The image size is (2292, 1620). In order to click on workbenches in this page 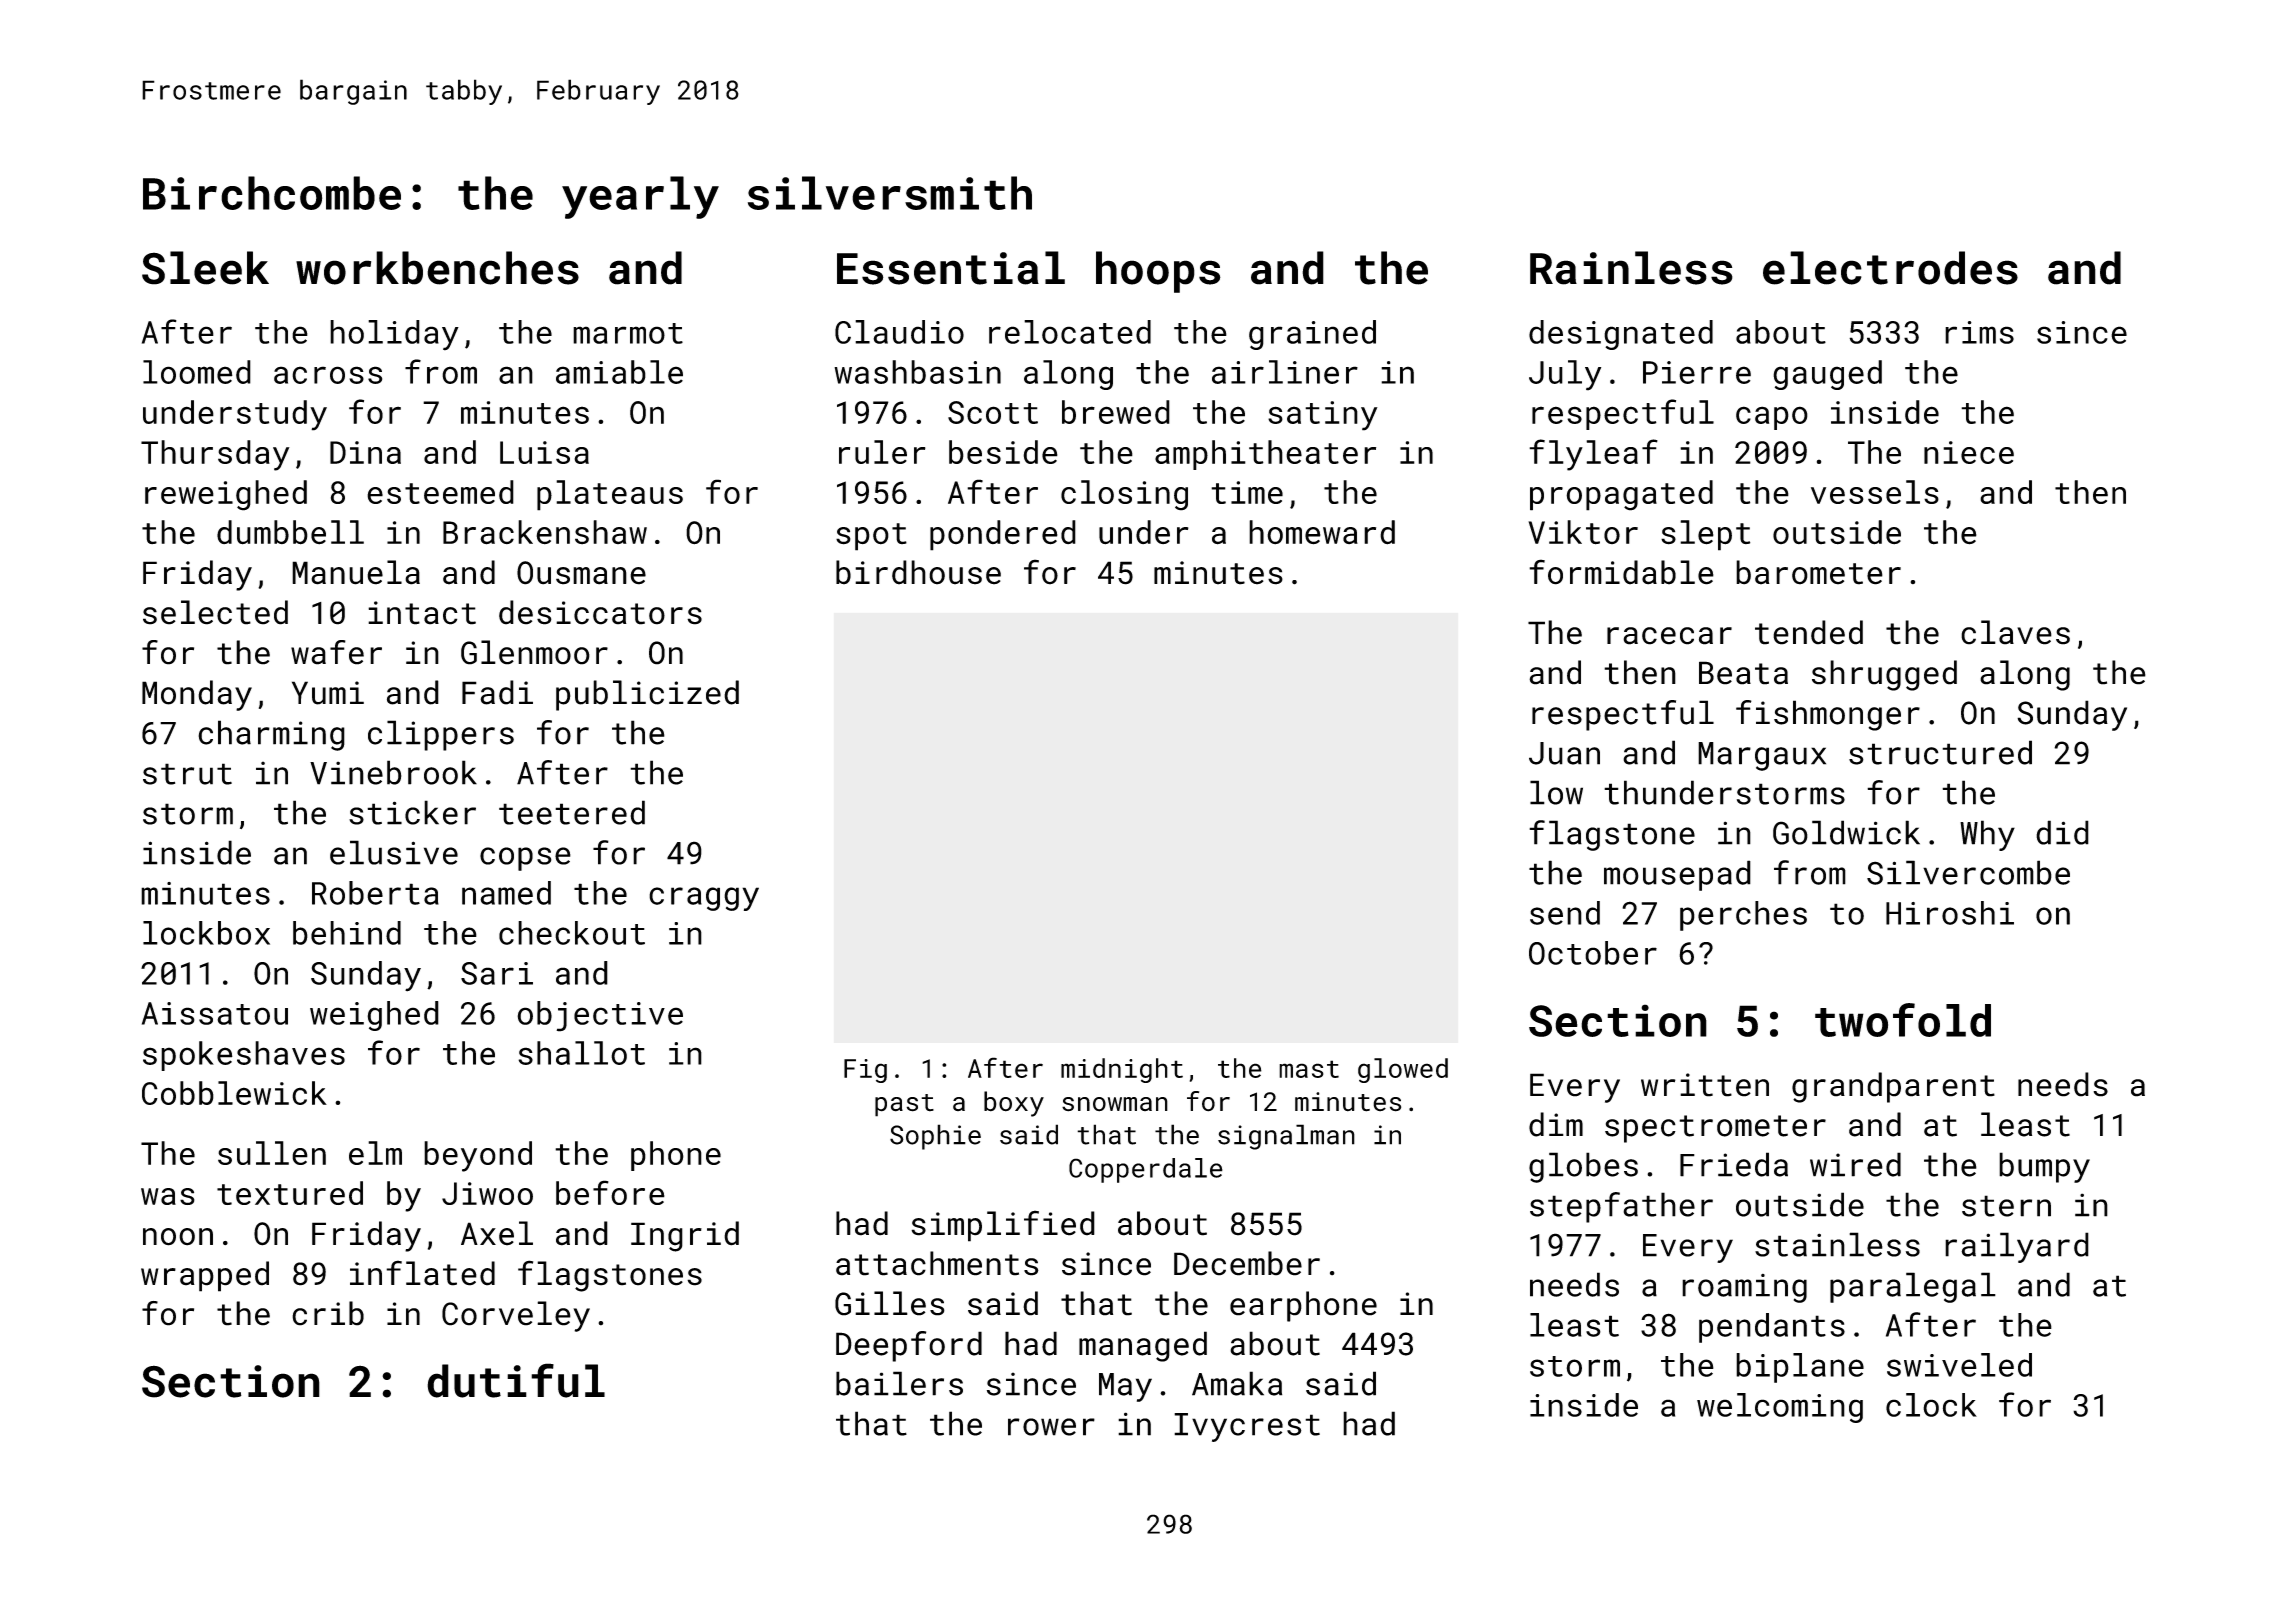, I will do `click(437, 268)`.
